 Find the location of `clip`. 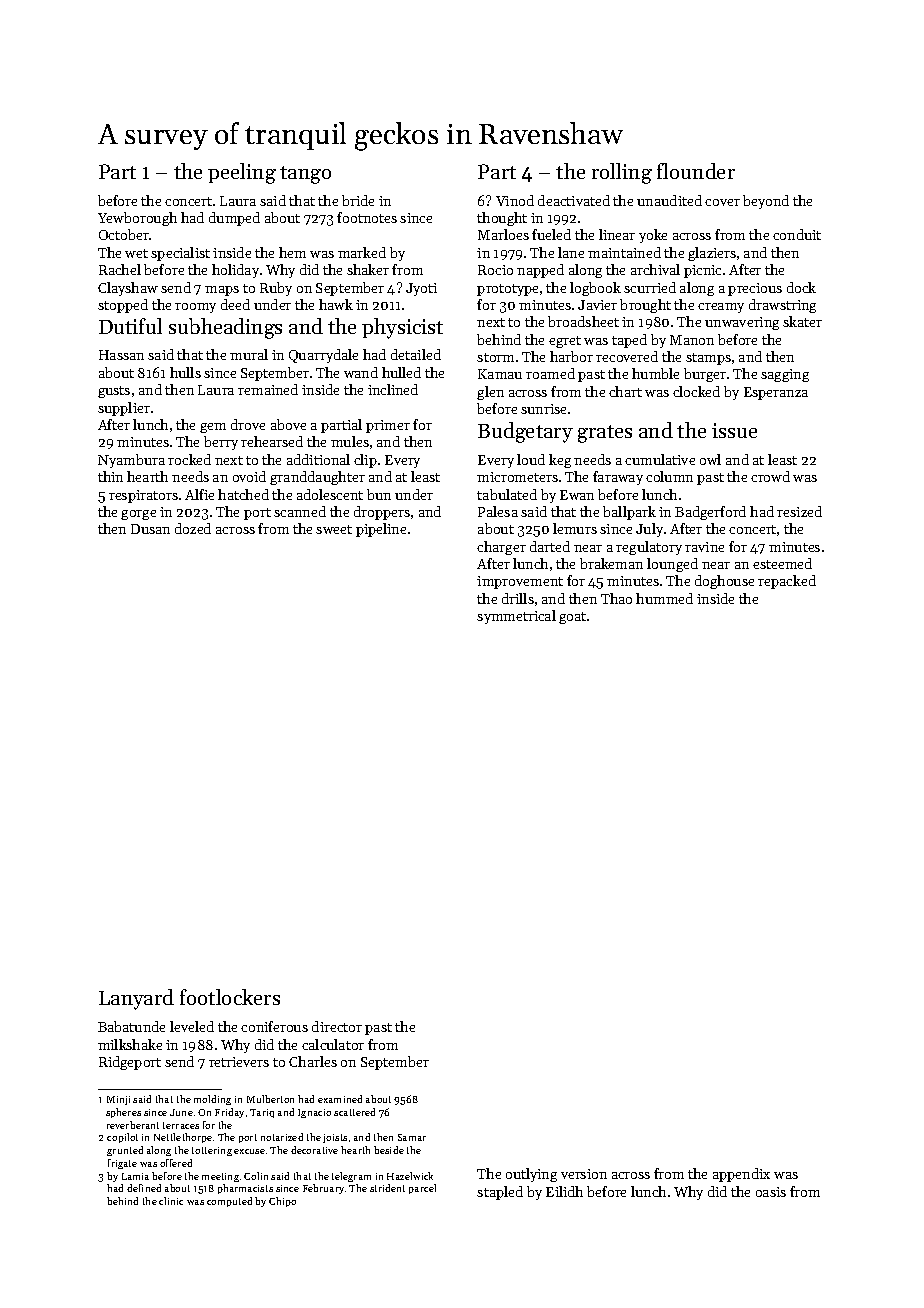

clip is located at coordinates (365, 461).
